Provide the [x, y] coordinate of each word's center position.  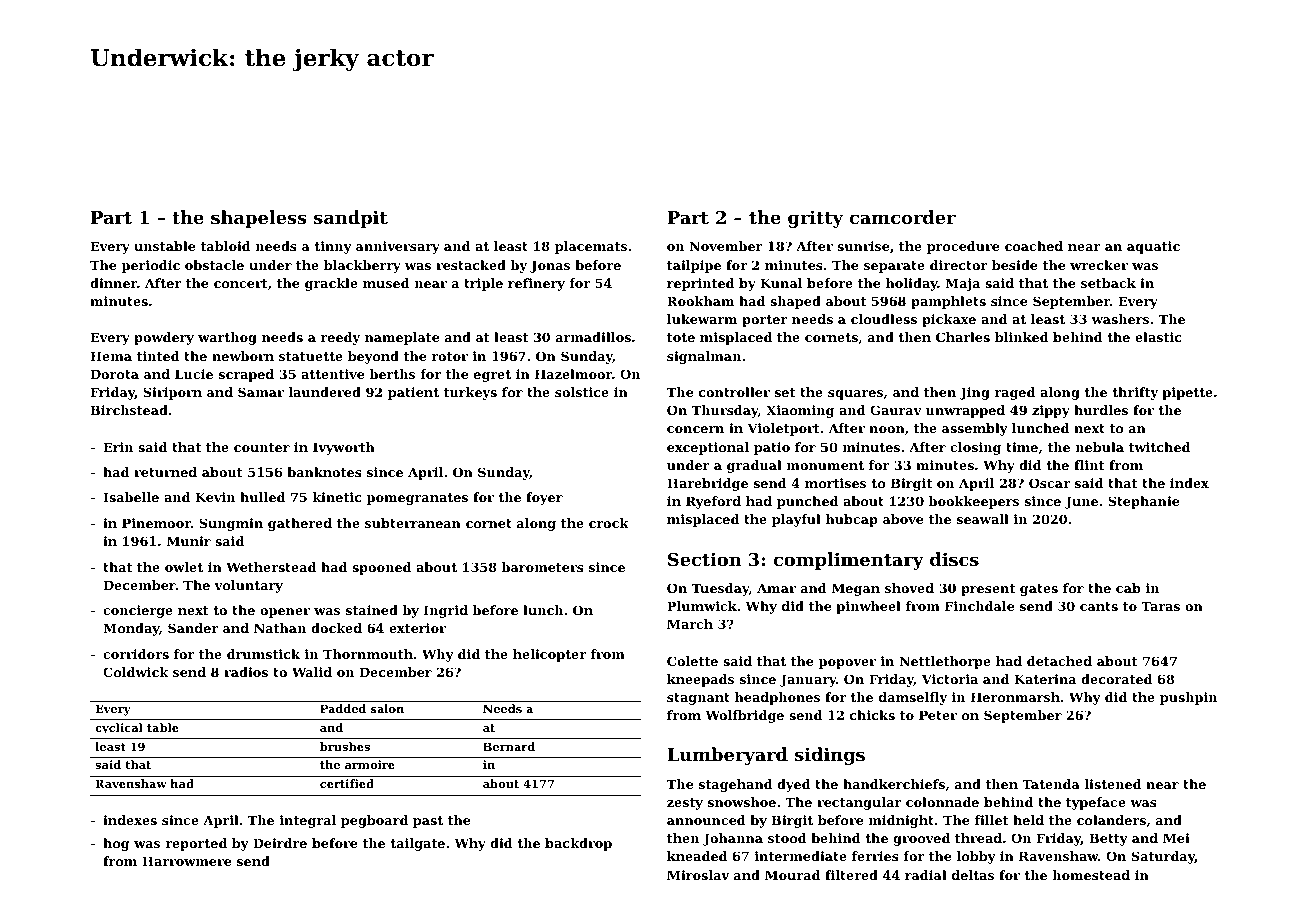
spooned [381, 568]
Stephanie [1143, 502]
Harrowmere [186, 861]
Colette [692, 661]
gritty [815, 219]
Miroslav [698, 875]
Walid [312, 672]
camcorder [903, 217]
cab [1128, 588]
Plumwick [702, 606]
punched [807, 502]
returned [165, 472]
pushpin [1188, 698]
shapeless [259, 219]
